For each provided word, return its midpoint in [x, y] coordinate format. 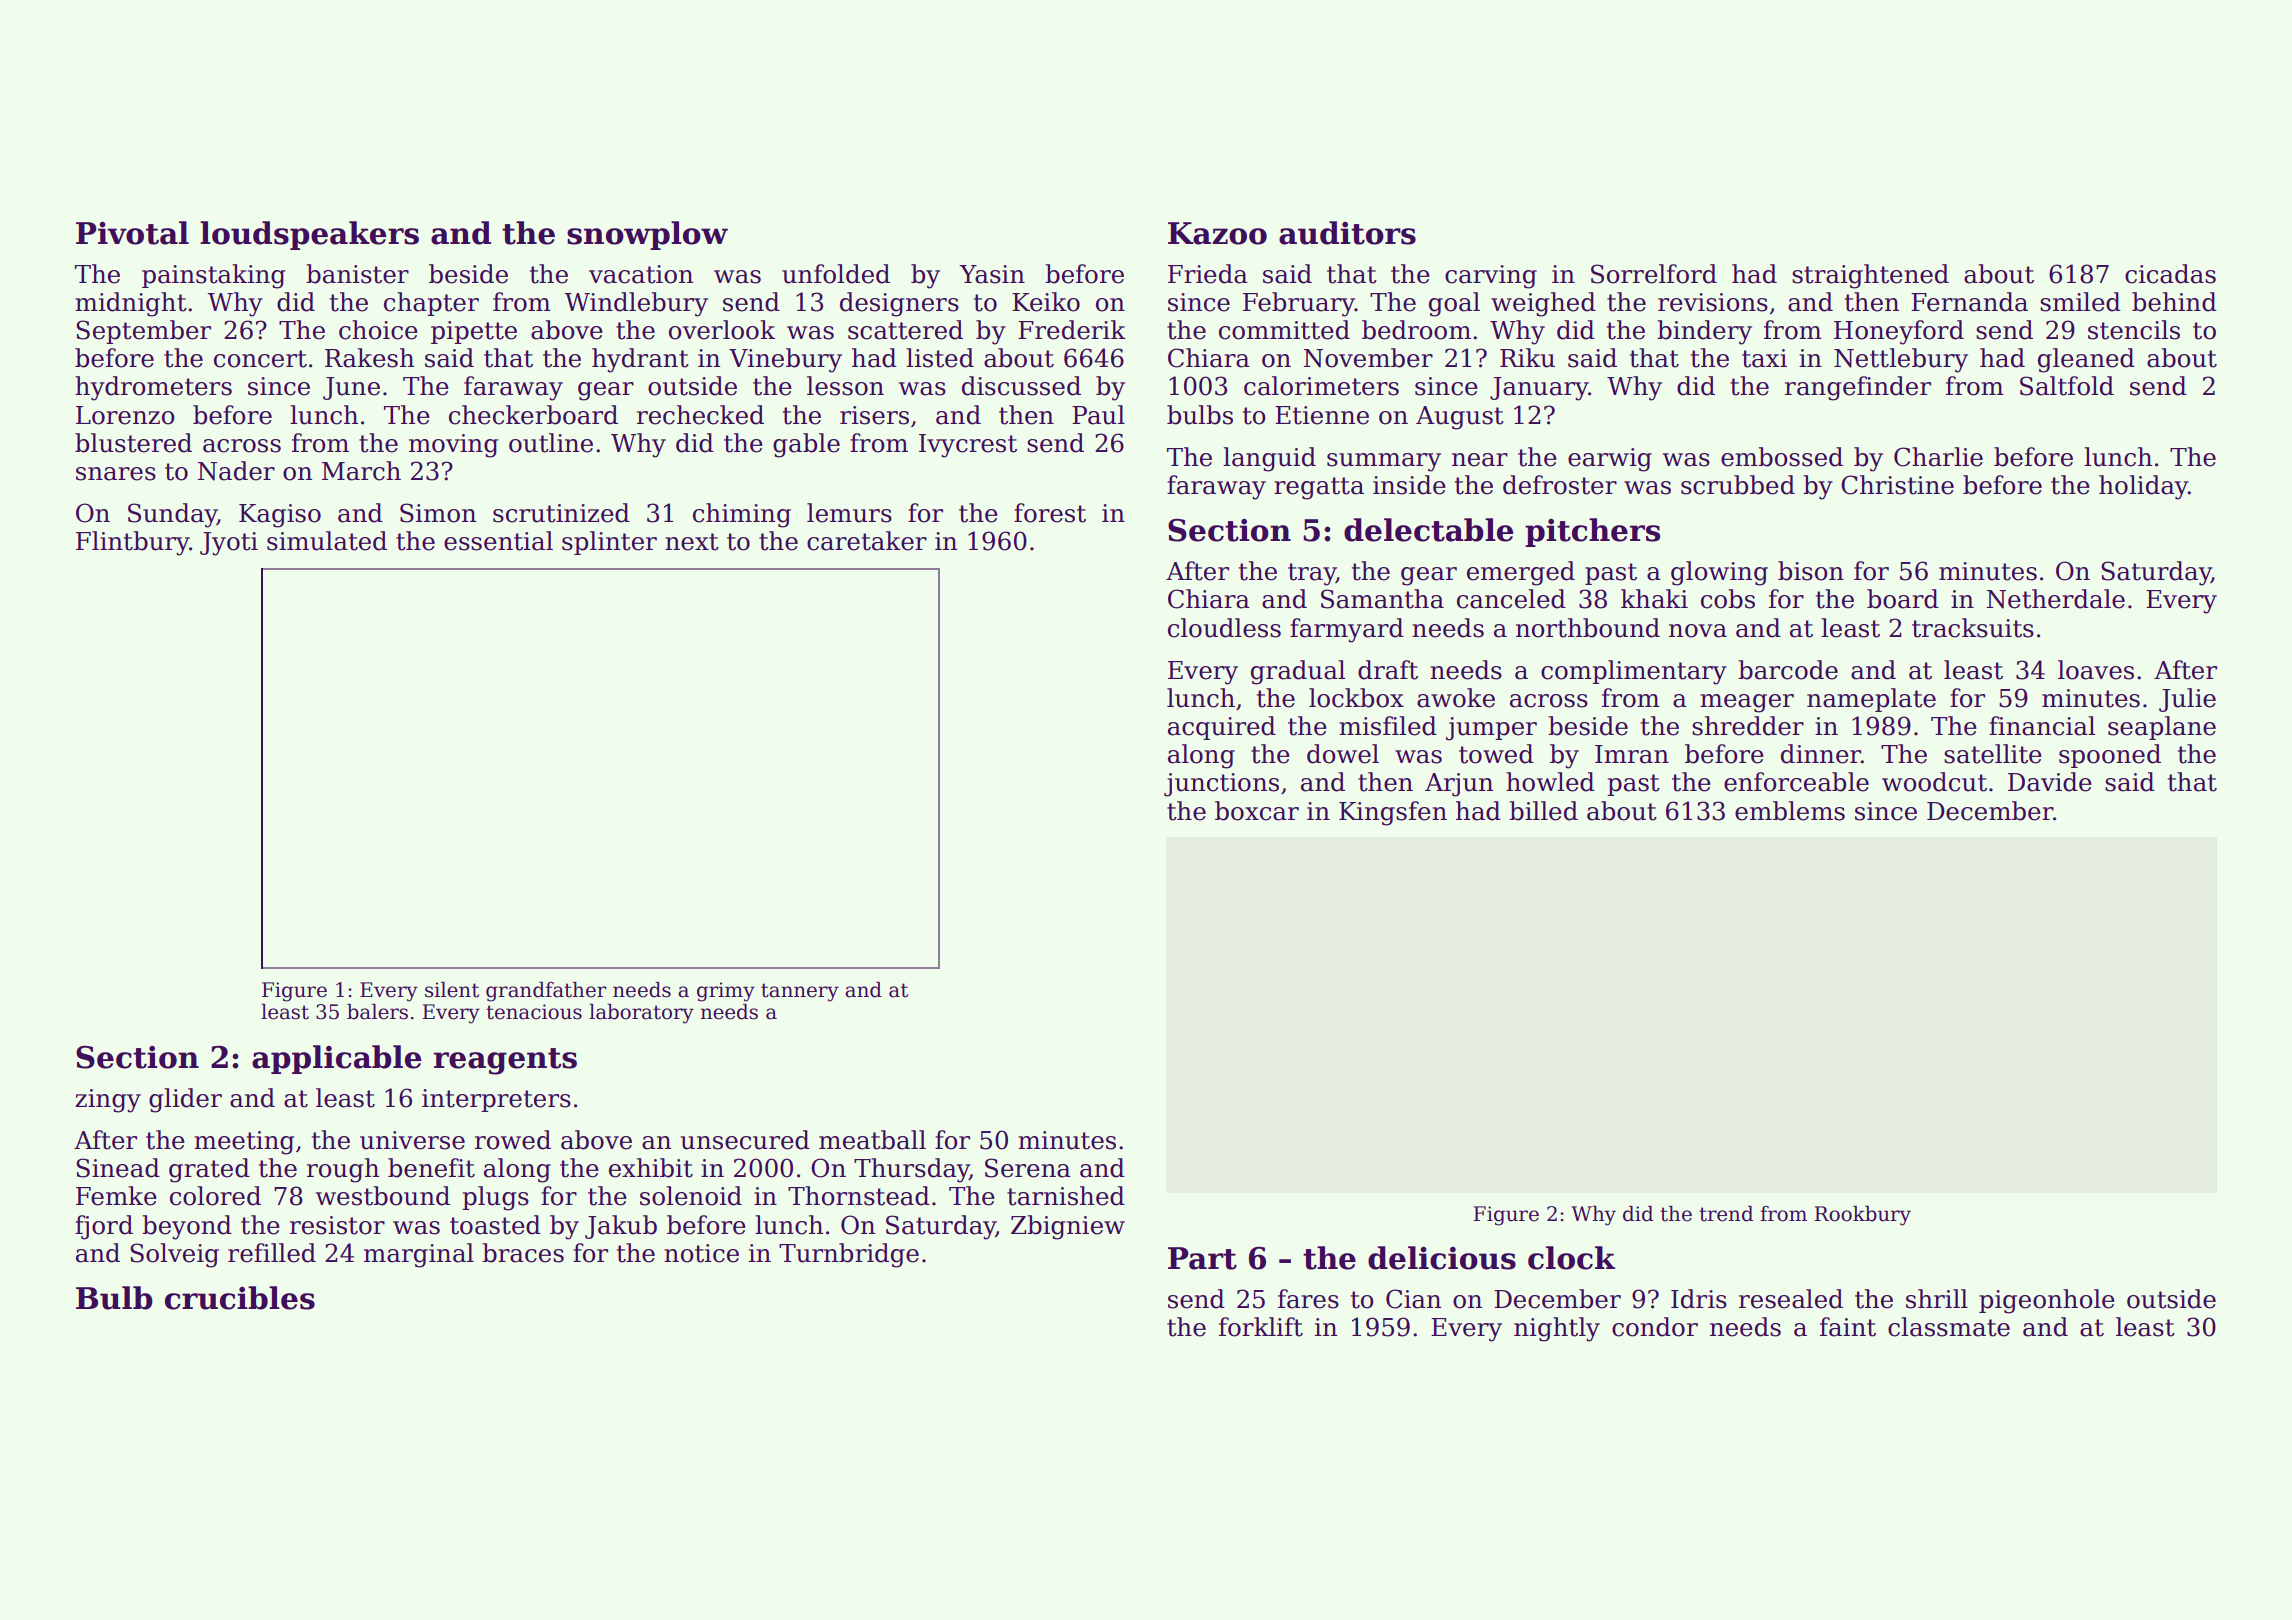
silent [452, 990]
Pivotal [132, 233]
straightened [1870, 276]
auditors [1347, 233]
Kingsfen [1393, 813]
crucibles [240, 1298]
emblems [1790, 811]
